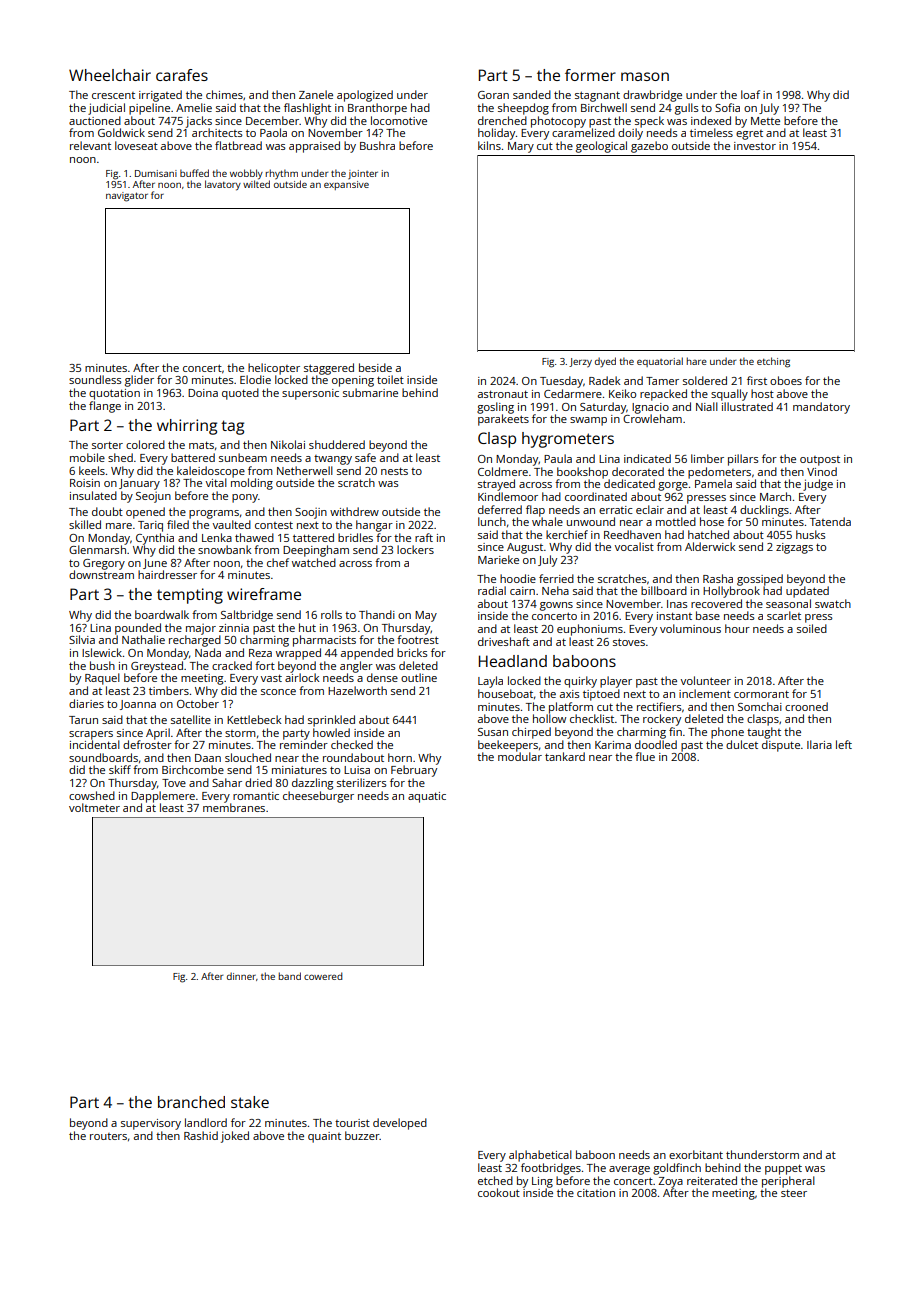 This screenshot has width=924, height=1308. Describe the element at coordinates (324, 1137) in the screenshot. I see `quaint` at that location.
